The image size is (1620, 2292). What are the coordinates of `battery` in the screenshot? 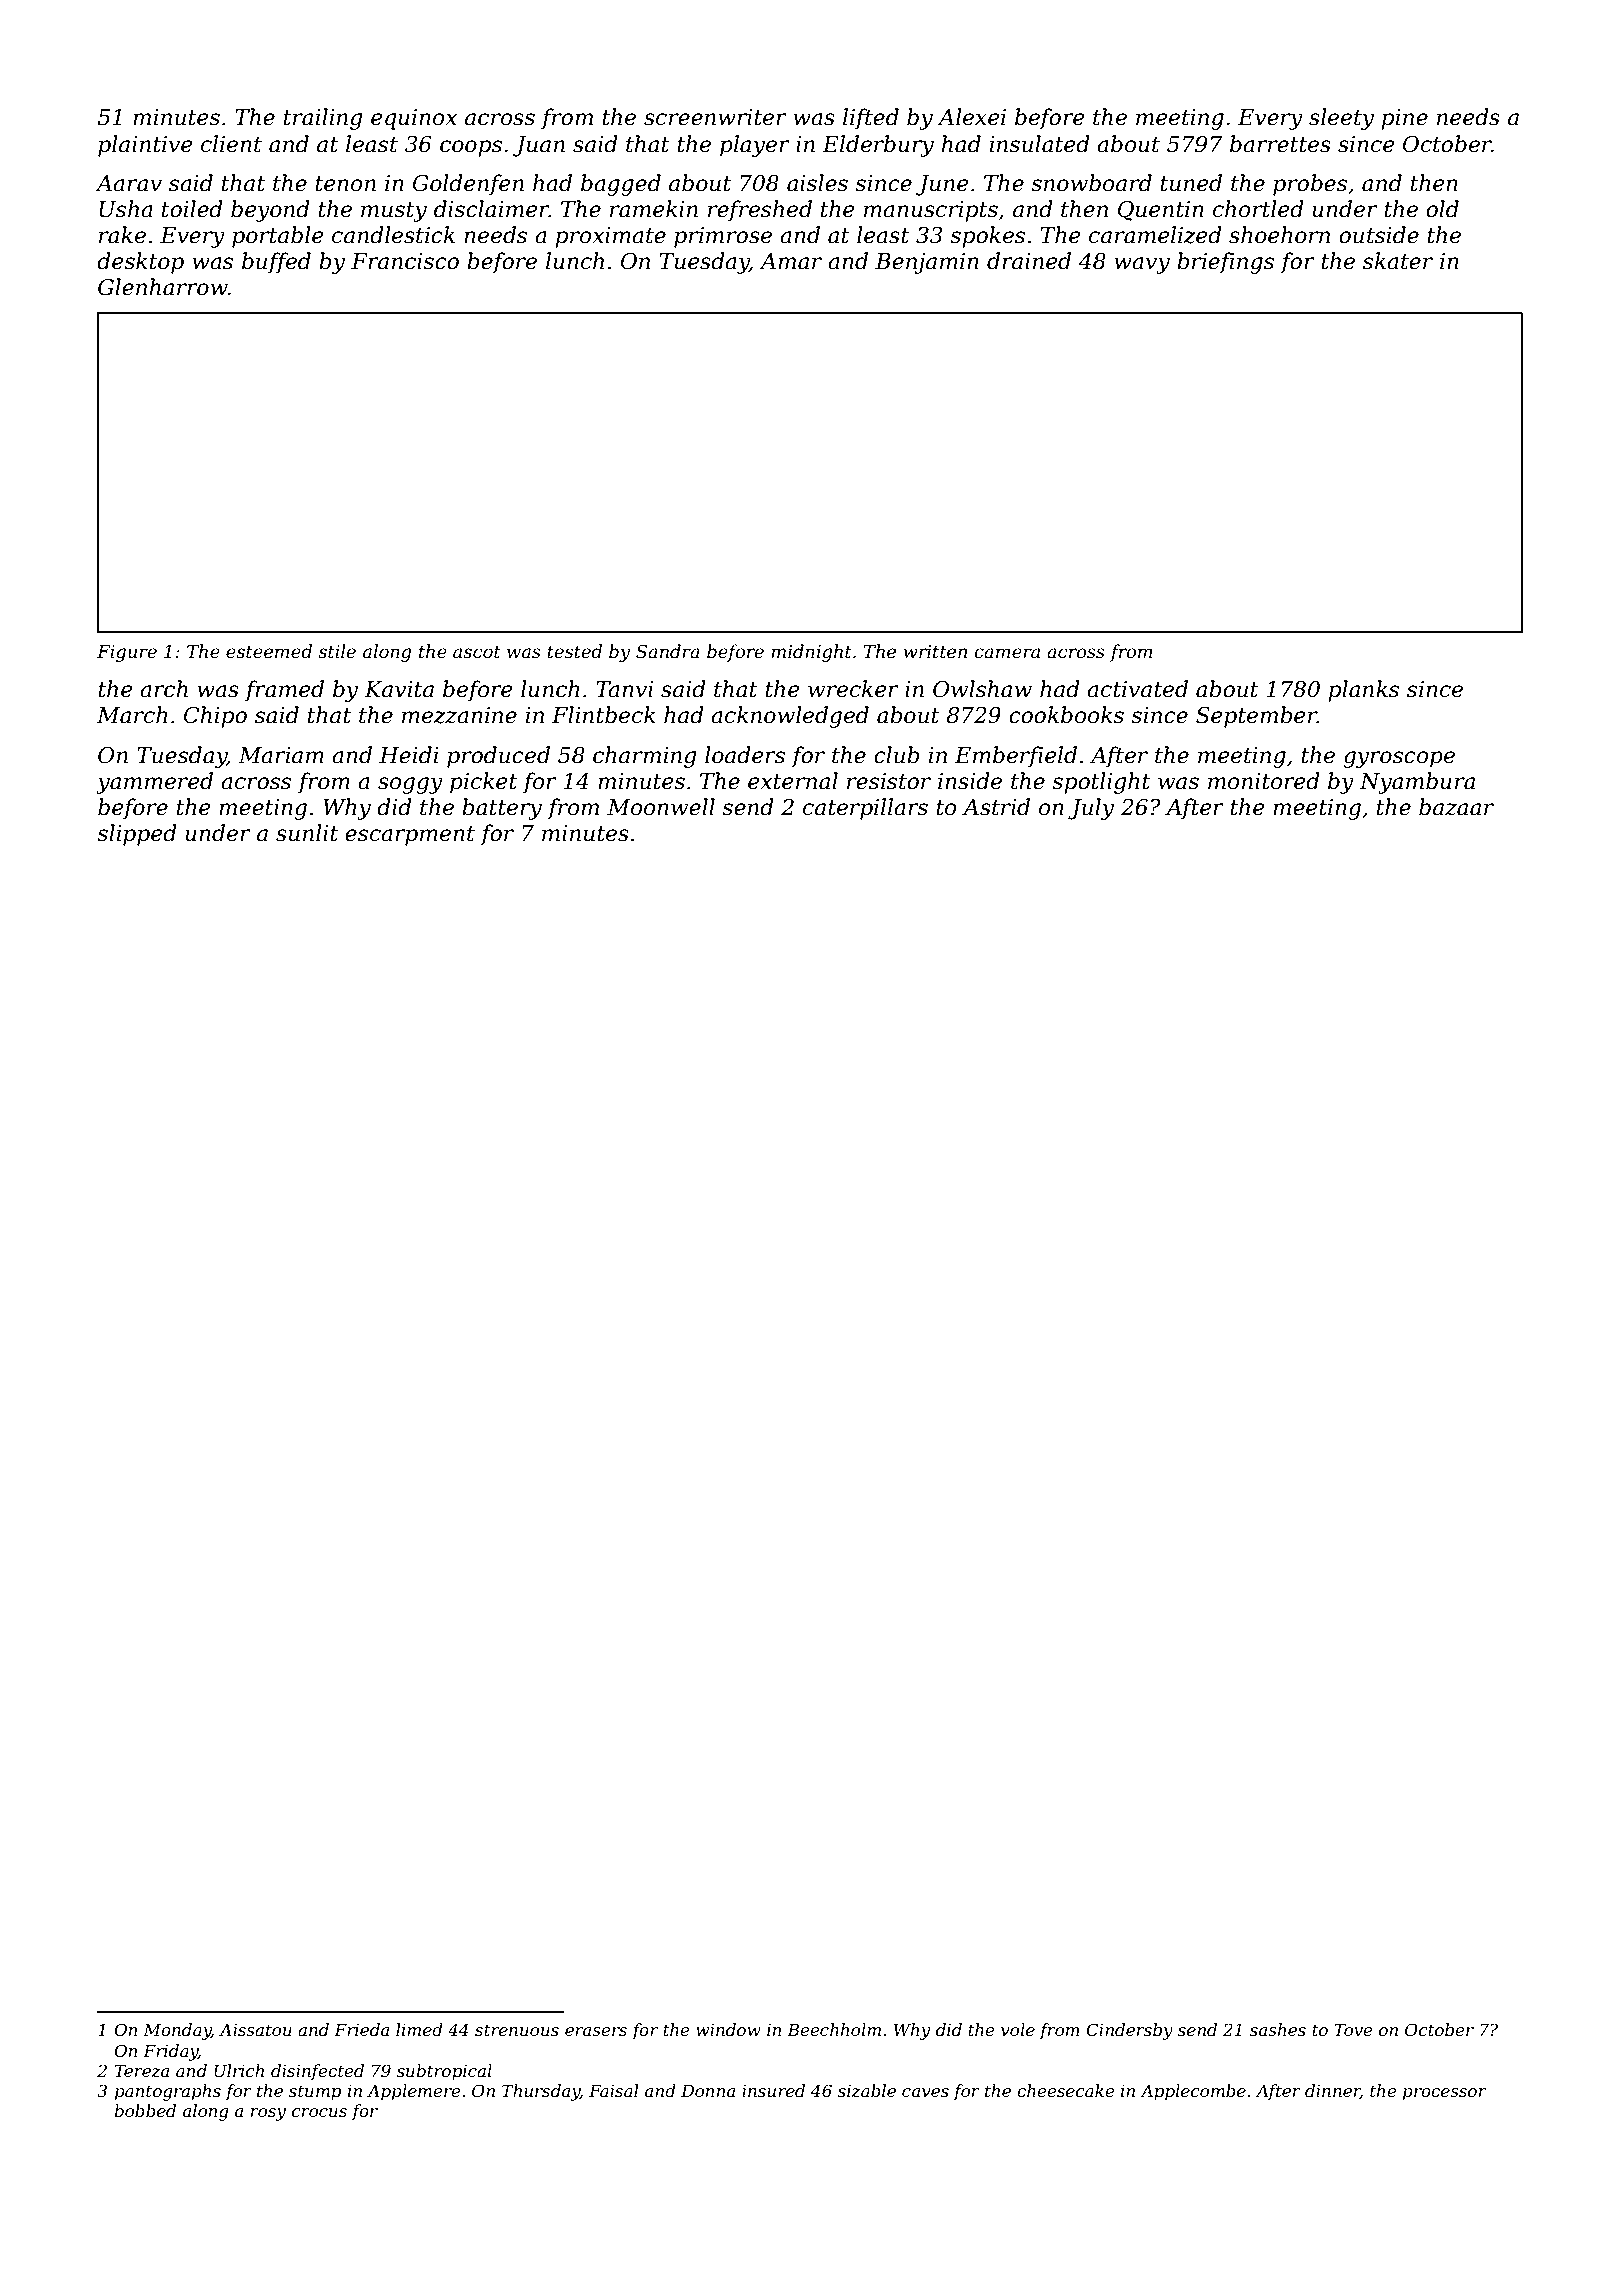 It's located at (502, 809).
